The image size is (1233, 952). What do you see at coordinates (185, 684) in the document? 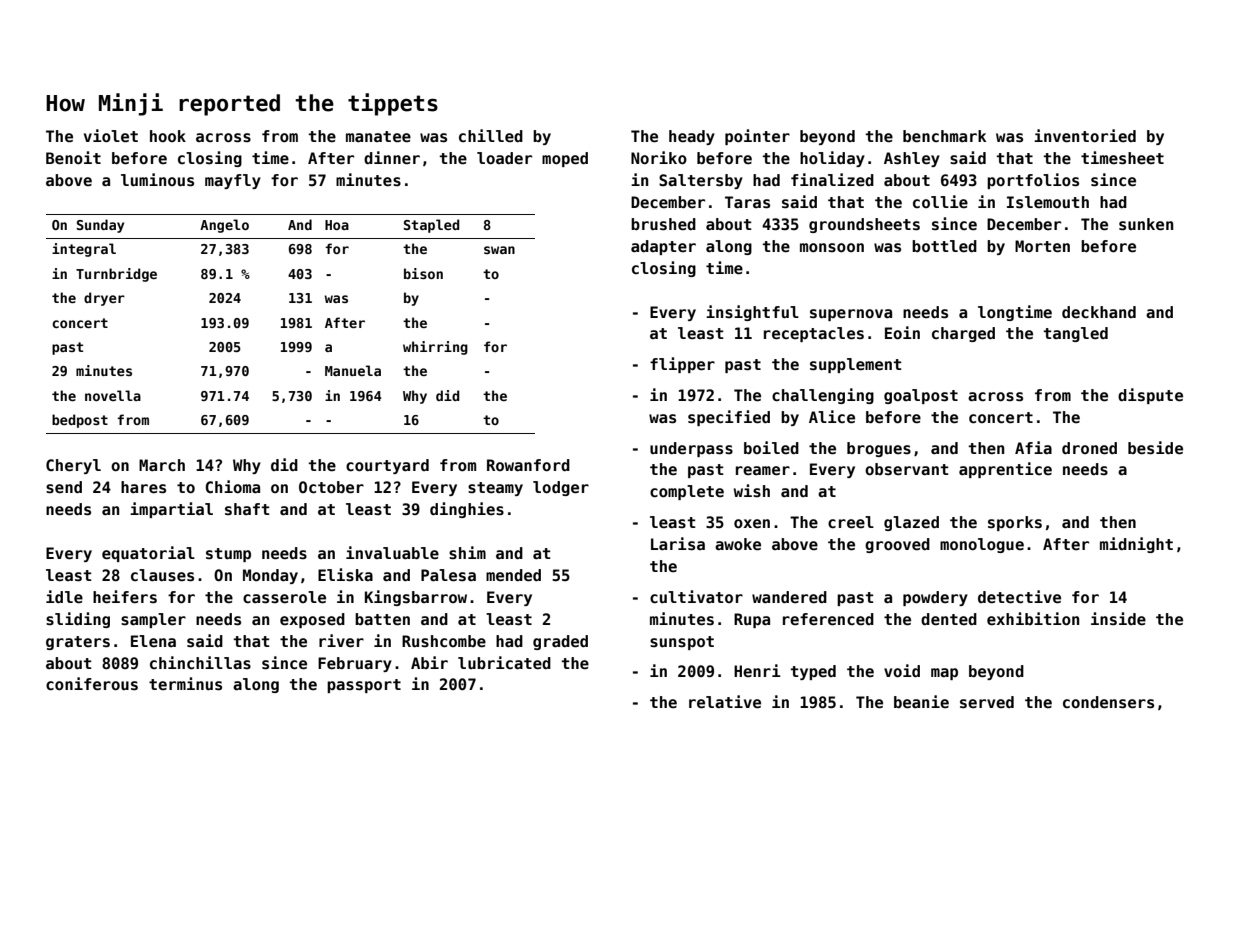
I see `terminus` at bounding box center [185, 684].
